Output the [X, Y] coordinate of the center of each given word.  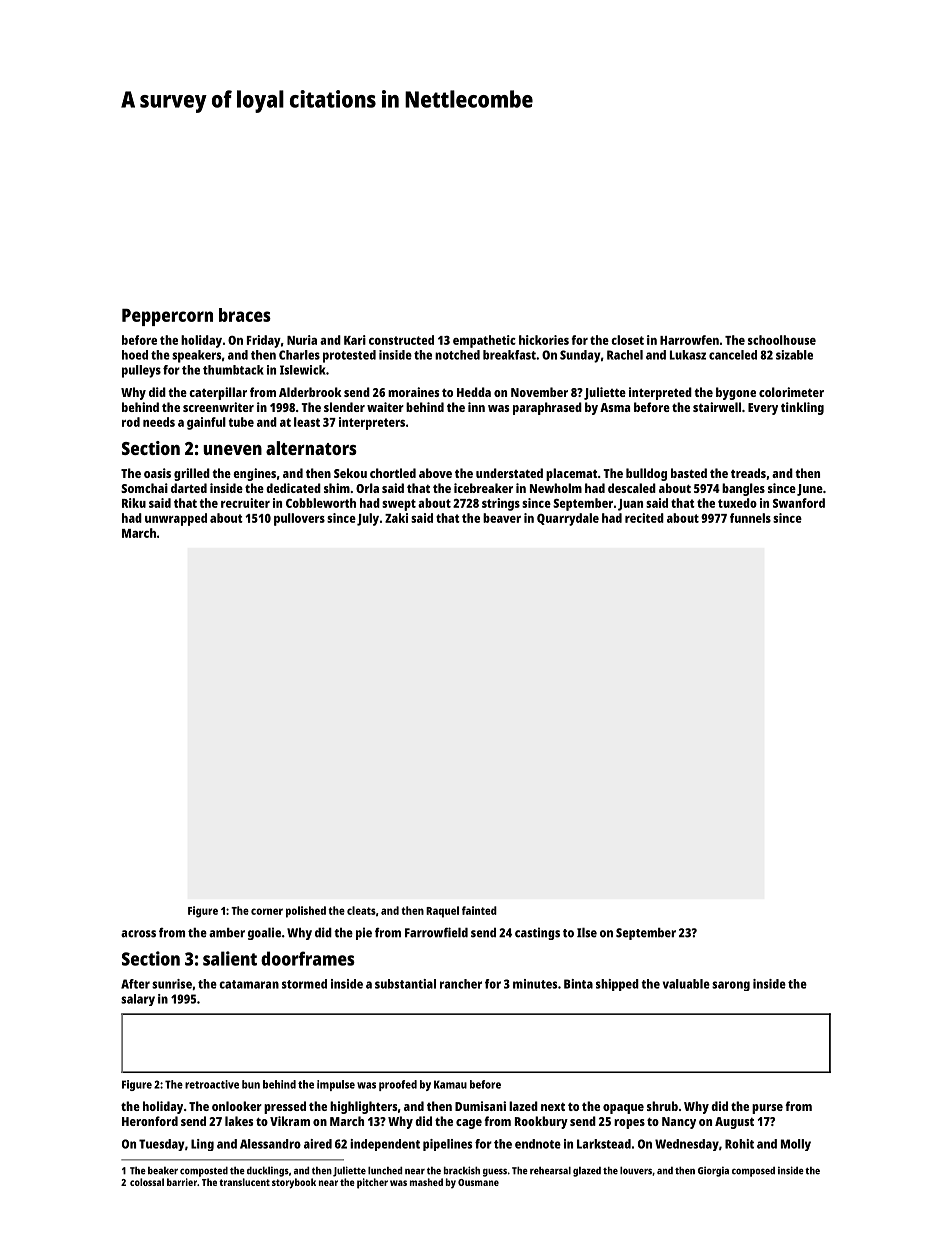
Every [763, 409]
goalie [264, 933]
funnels [750, 518]
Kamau [450, 1084]
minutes [535, 984]
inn [476, 407]
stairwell [717, 407]
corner [267, 911]
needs [159, 422]
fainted [479, 910]
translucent [244, 1182]
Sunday [580, 356]
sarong [731, 986]
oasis [157, 473]
